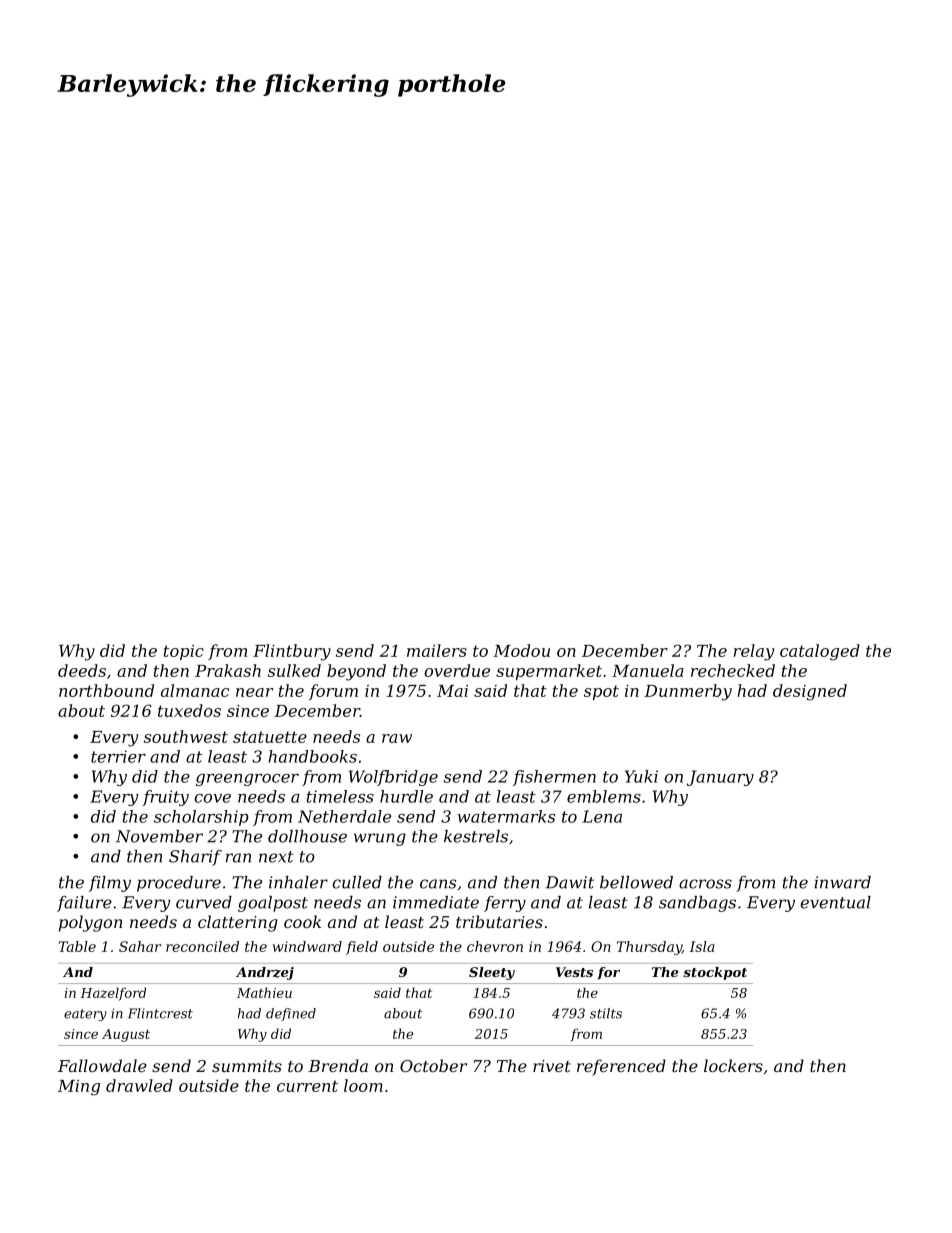  Describe the element at coordinates (264, 992) in the image. I see `Mathieu` at that location.
